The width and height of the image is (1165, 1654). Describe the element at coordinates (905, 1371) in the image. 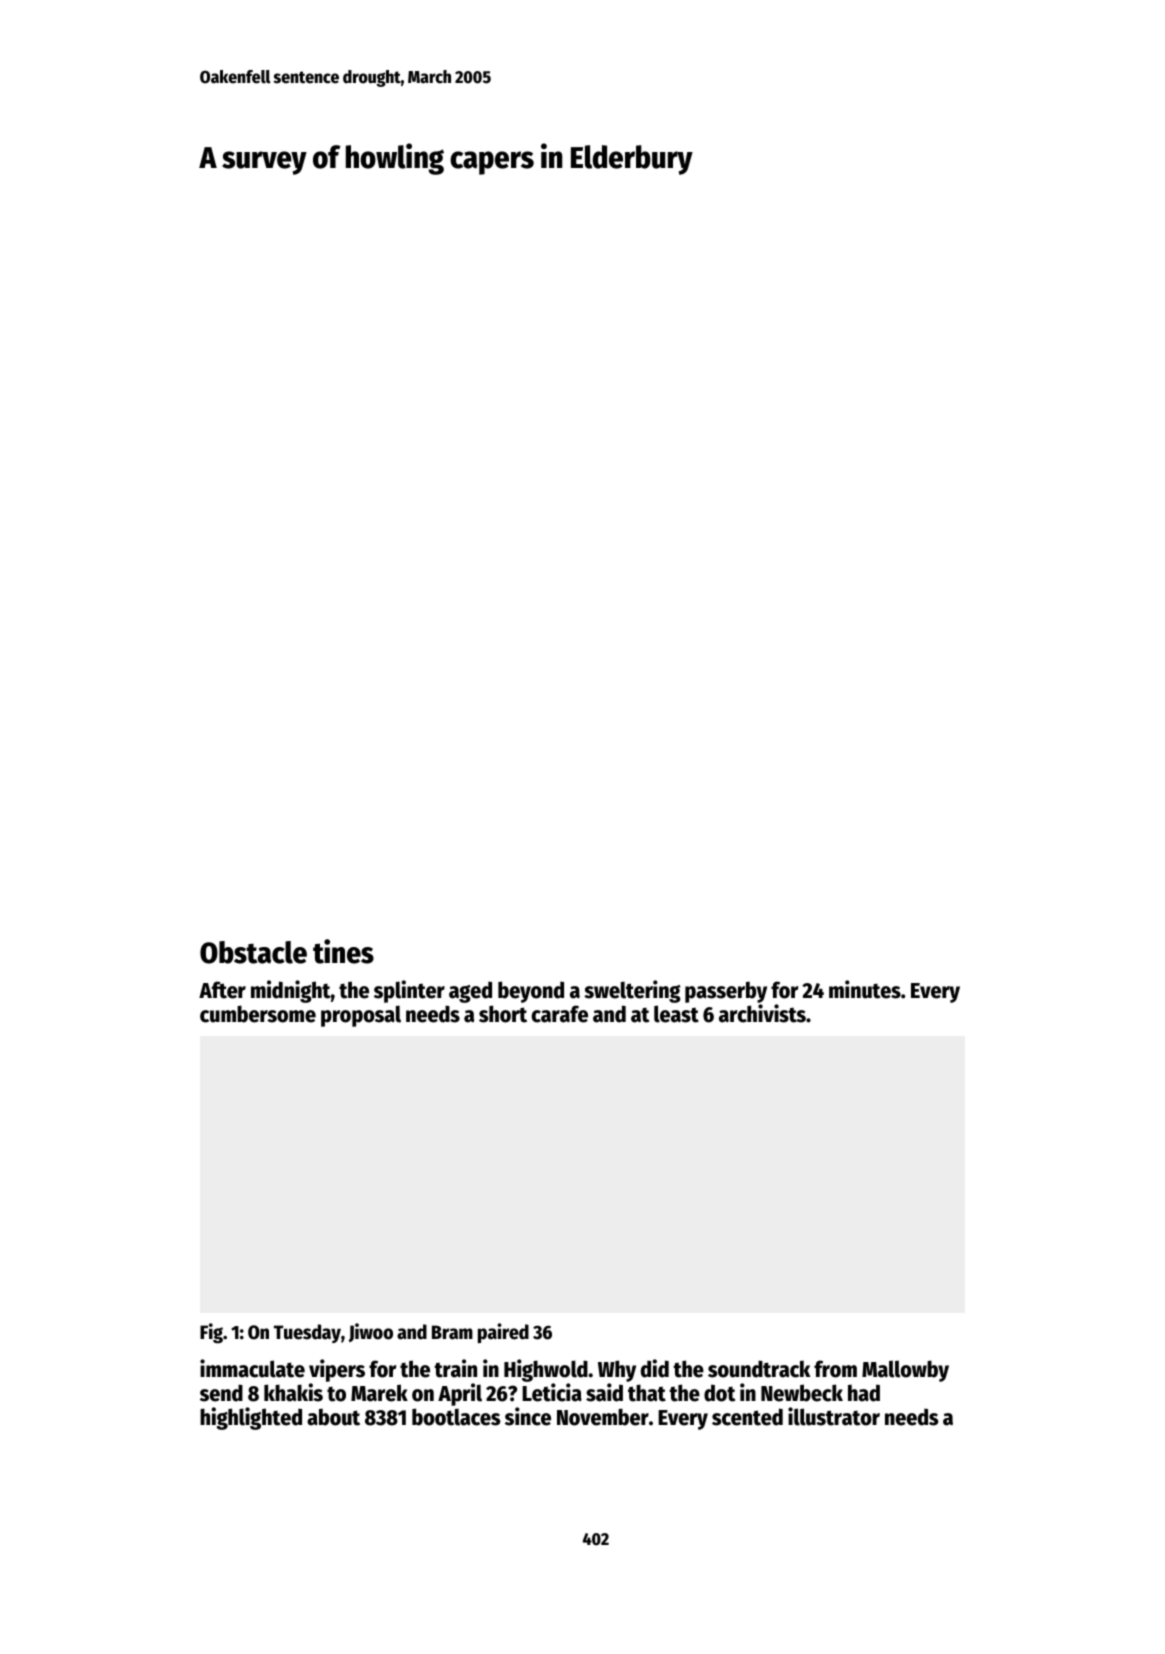

I see `Mallowby` at that location.
